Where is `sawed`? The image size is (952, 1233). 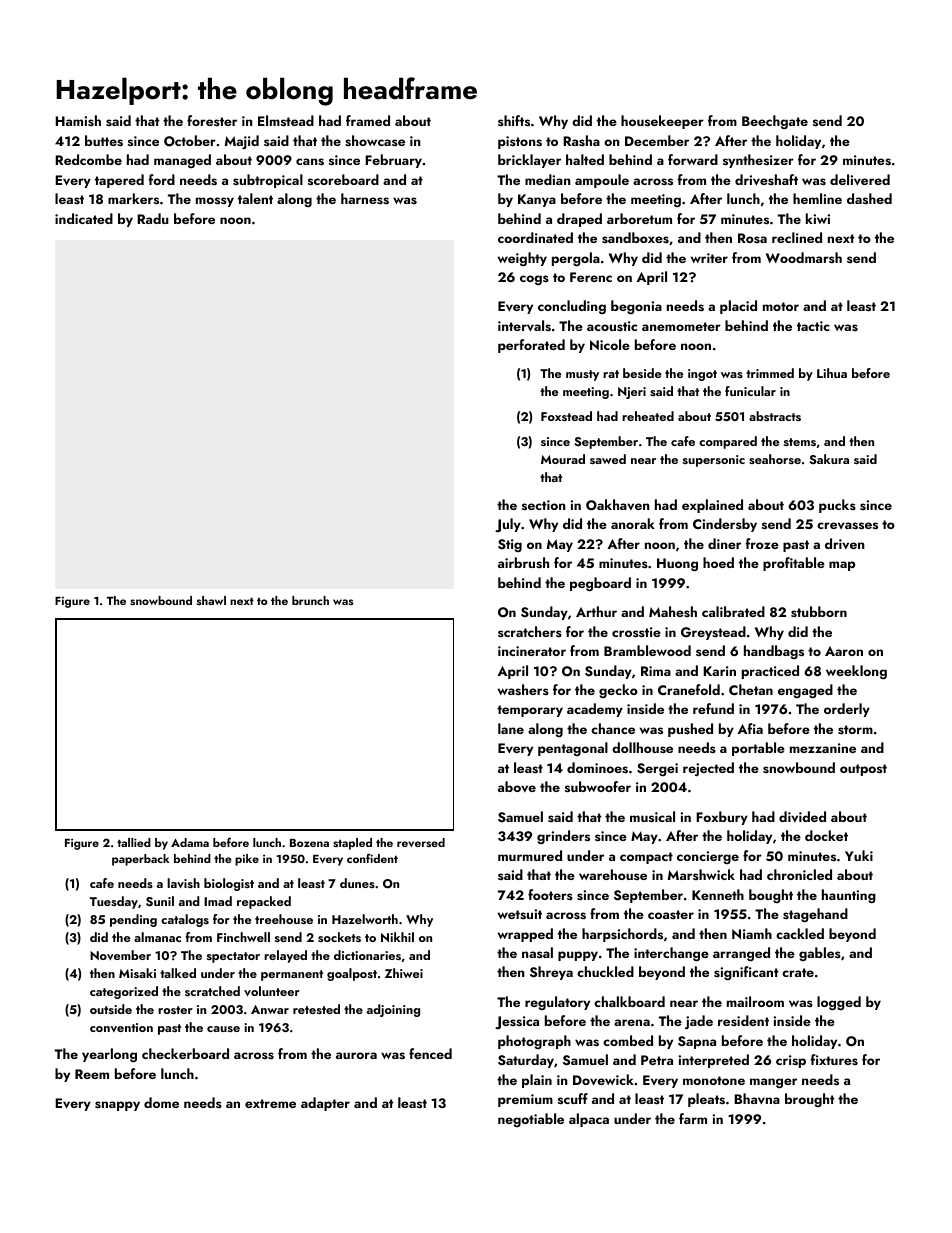
sawed is located at coordinates (608, 459).
